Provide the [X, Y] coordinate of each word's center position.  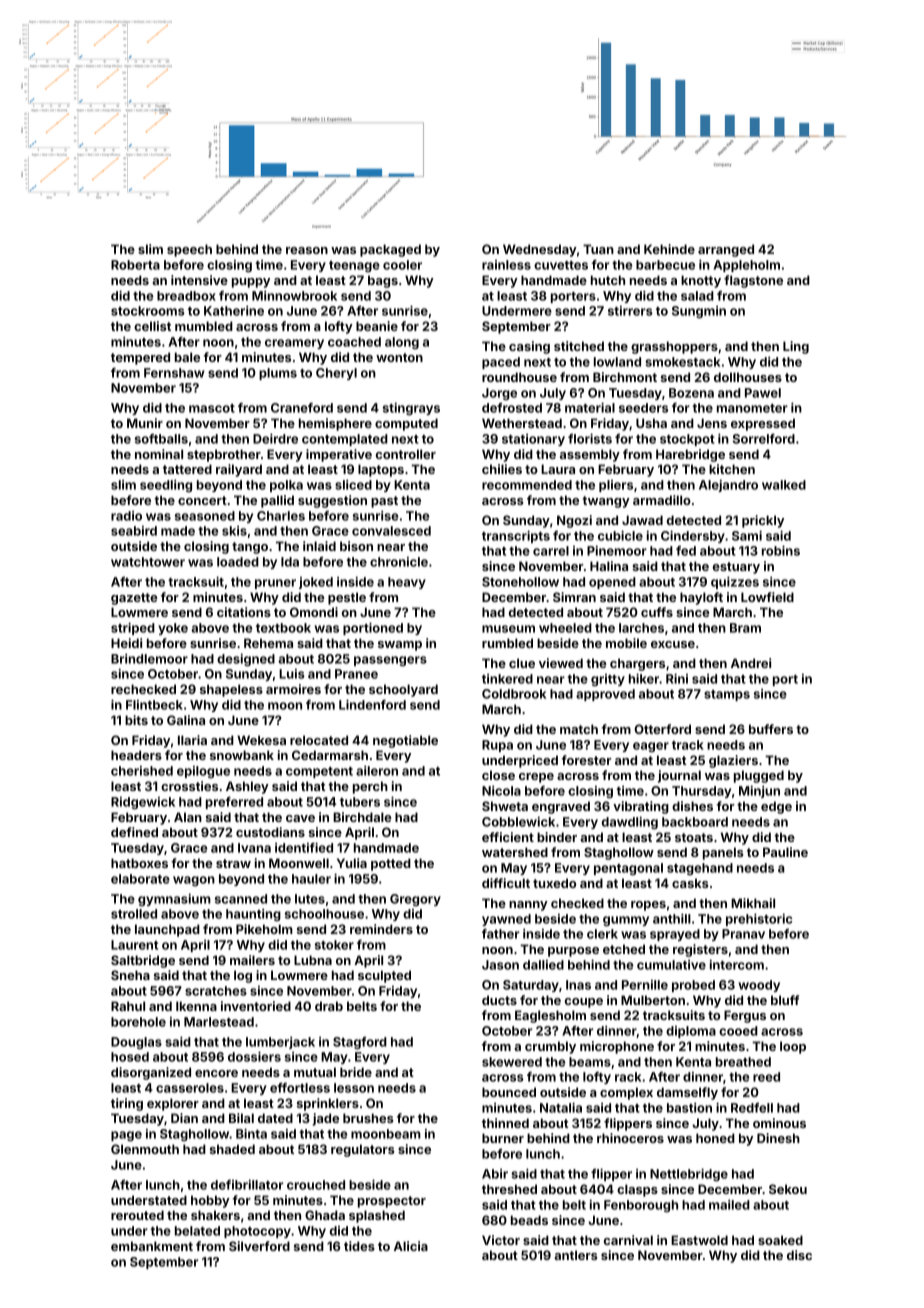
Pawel [763, 393]
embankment [152, 1246]
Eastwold [699, 1240]
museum [508, 629]
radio [126, 516]
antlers [576, 1255]
